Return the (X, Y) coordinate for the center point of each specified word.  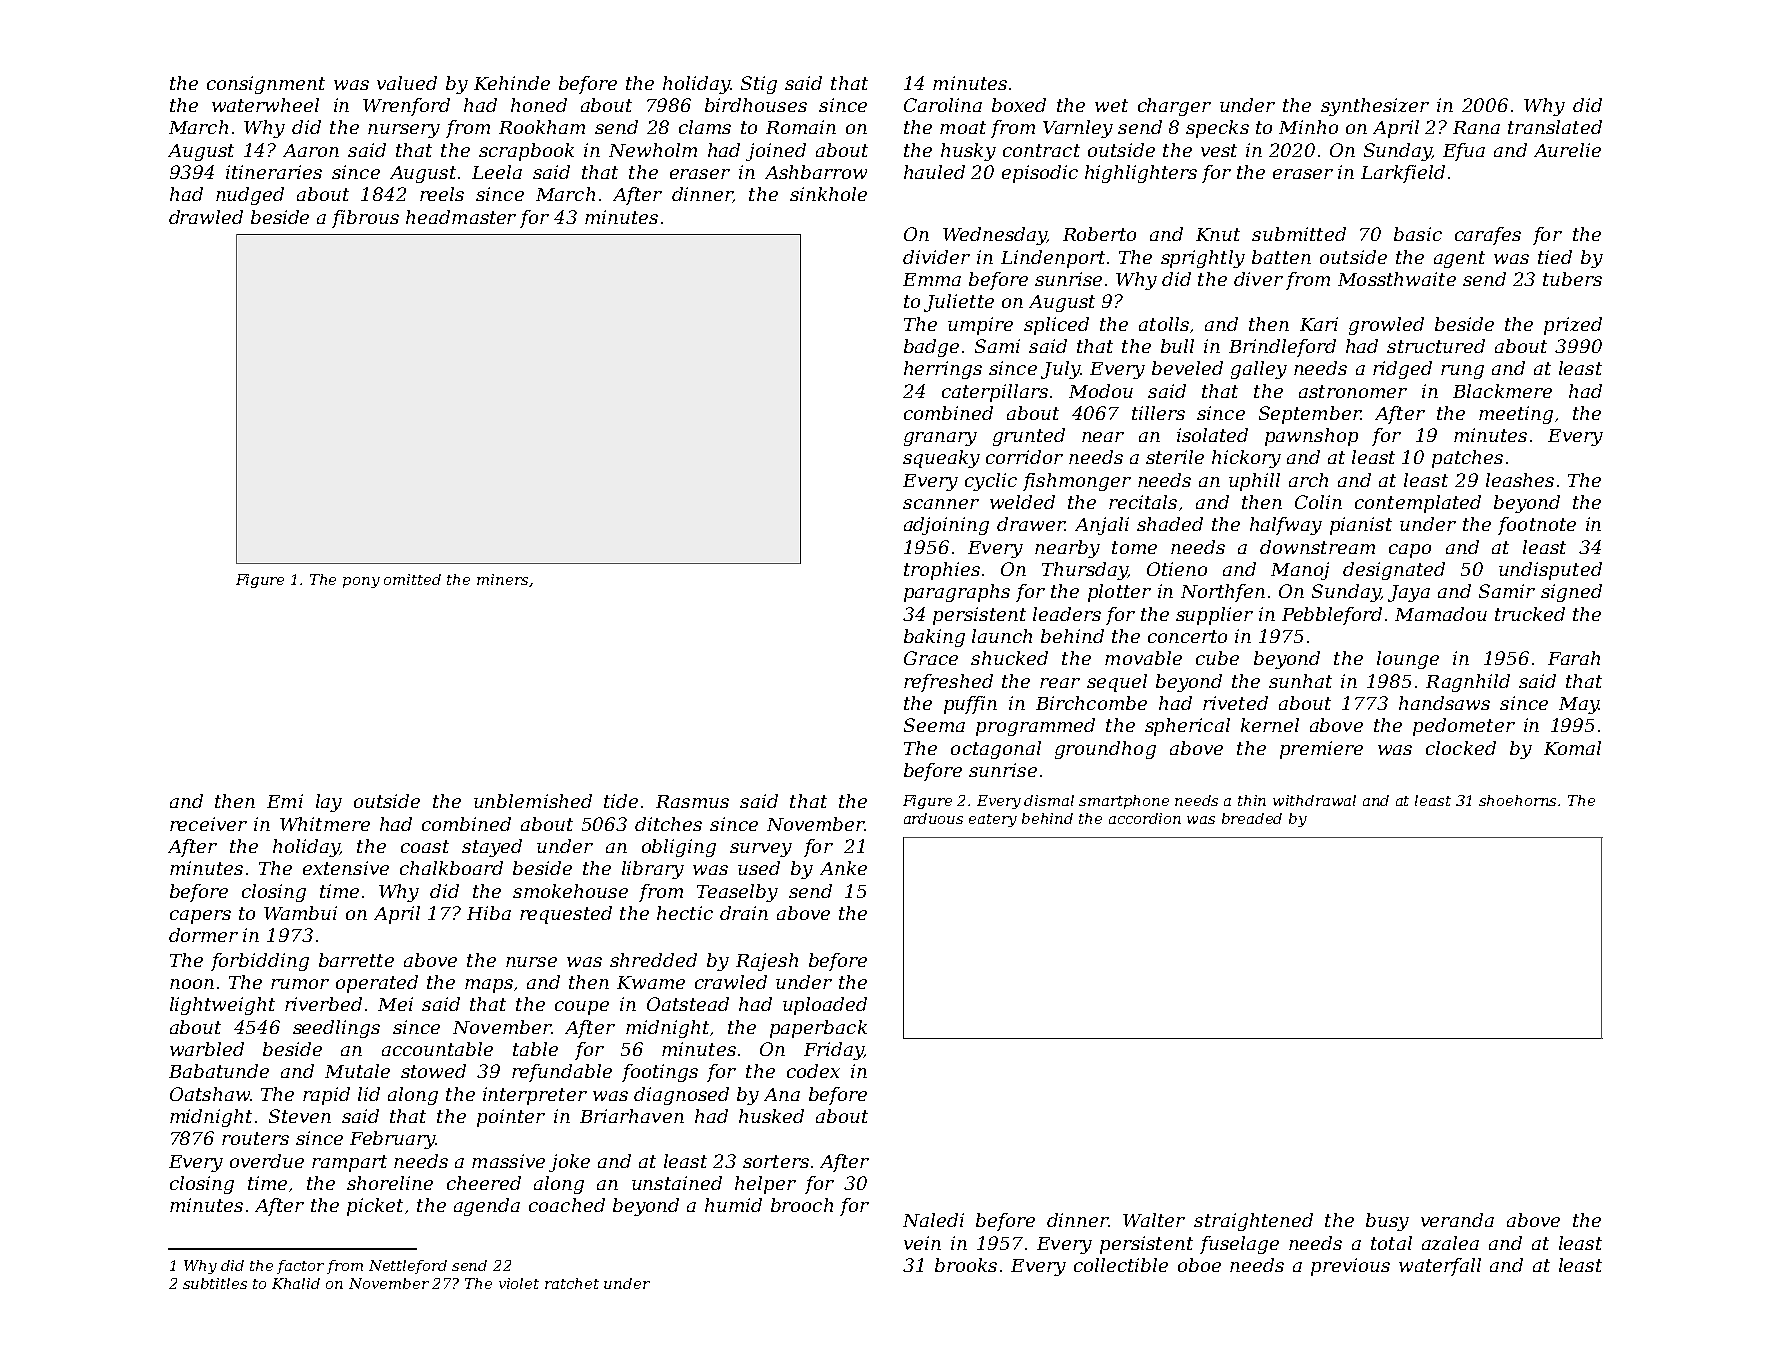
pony (361, 582)
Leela (497, 172)
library (653, 870)
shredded (653, 960)
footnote (1537, 526)
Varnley (1078, 129)
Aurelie (1567, 150)
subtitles (215, 1283)
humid (733, 1205)
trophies (942, 571)
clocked (1461, 748)
